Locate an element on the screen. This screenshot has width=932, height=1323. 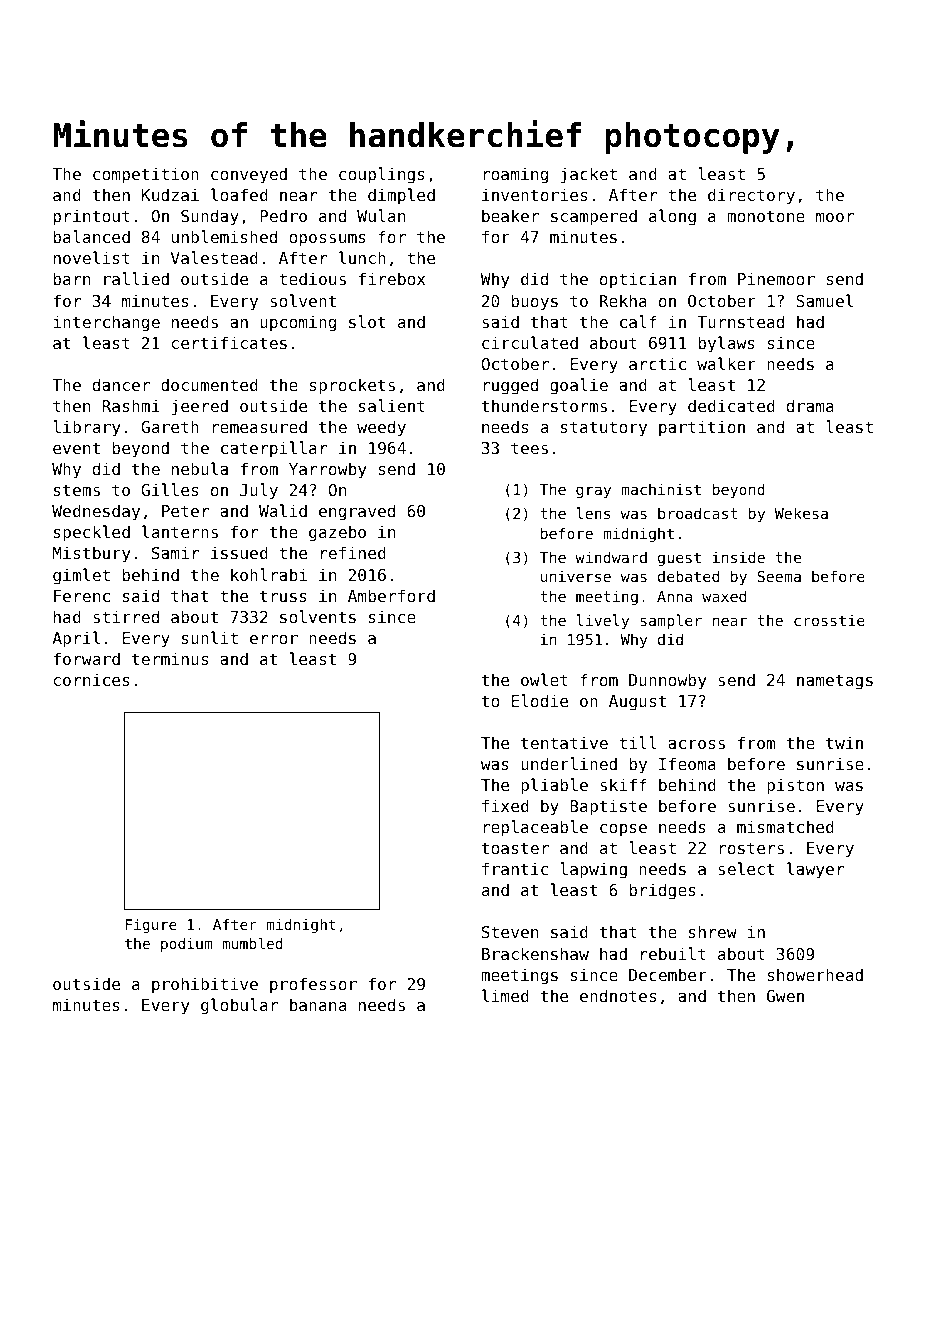
calf is located at coordinates (638, 321).
